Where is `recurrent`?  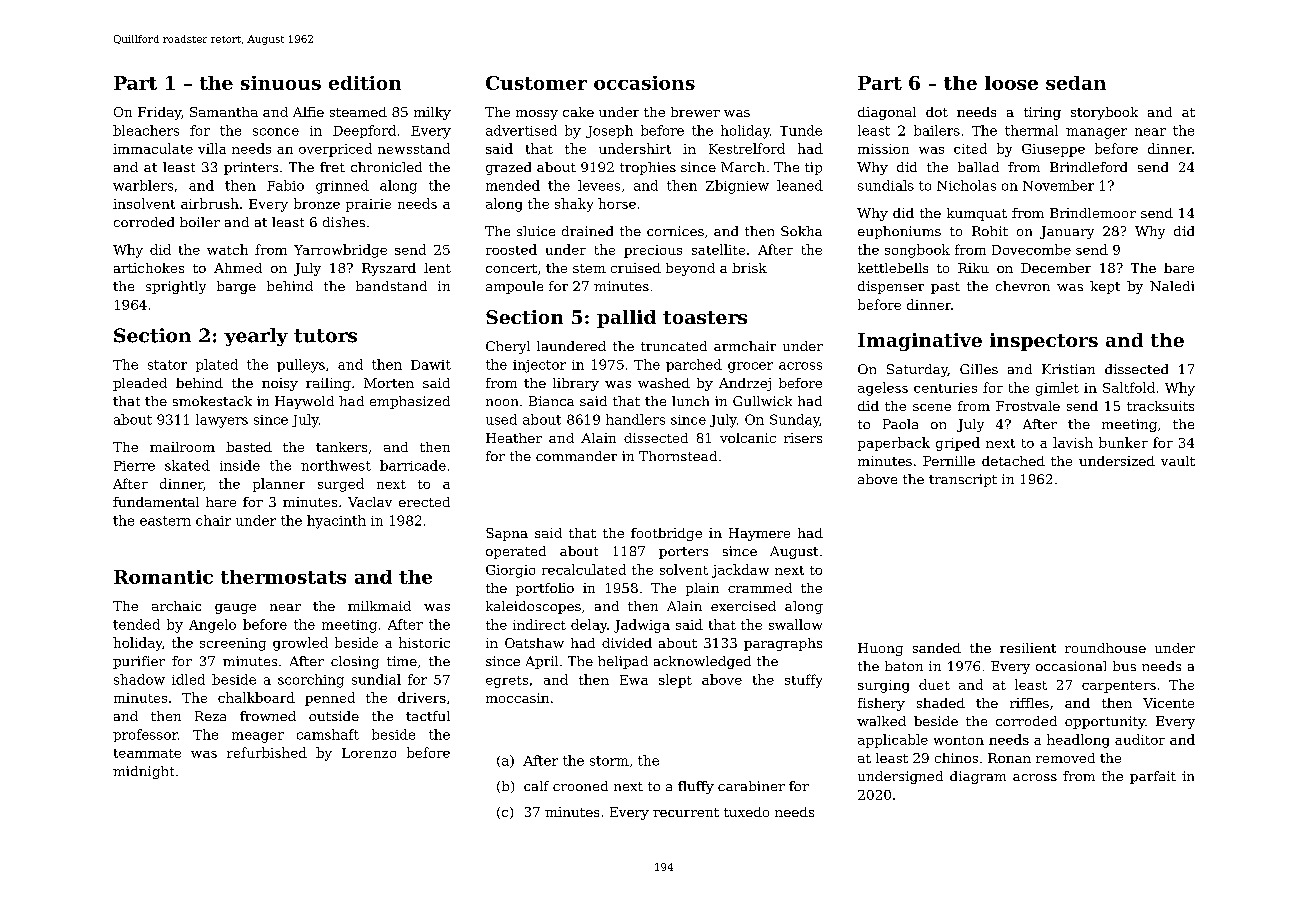
recurrent is located at coordinates (686, 812).
